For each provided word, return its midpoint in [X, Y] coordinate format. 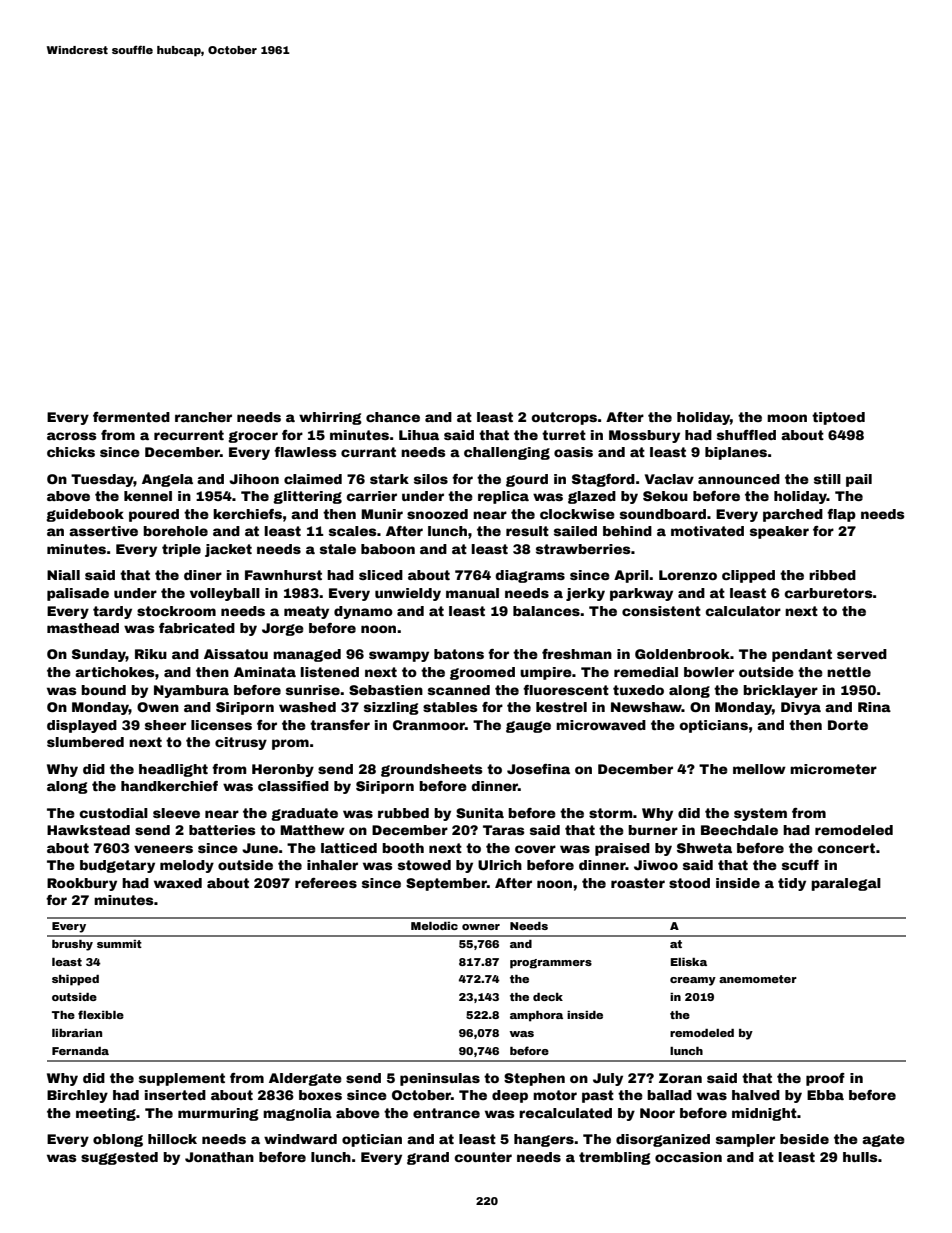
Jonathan [219, 1157]
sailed [575, 531]
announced [739, 479]
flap [841, 515]
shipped [75, 980]
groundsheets [432, 770]
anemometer [758, 979]
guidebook [85, 515]
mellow [759, 769]
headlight [173, 770]
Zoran [680, 1078]
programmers [551, 964]
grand [428, 1158]
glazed [592, 497]
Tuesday [102, 480]
